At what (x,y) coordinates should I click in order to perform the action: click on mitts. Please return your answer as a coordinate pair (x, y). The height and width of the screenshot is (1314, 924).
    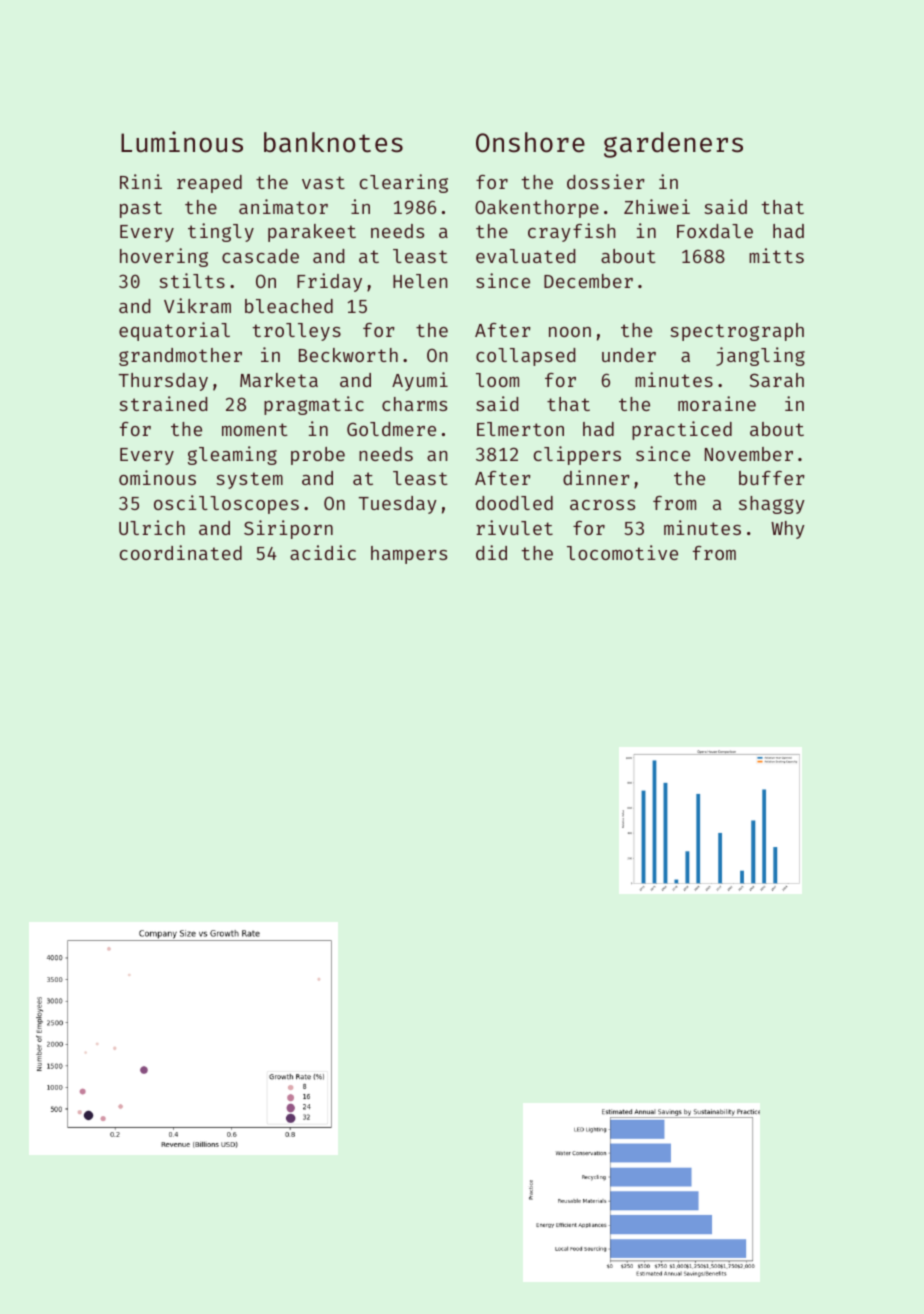
    Looking at the image, I should click on (776, 255).
